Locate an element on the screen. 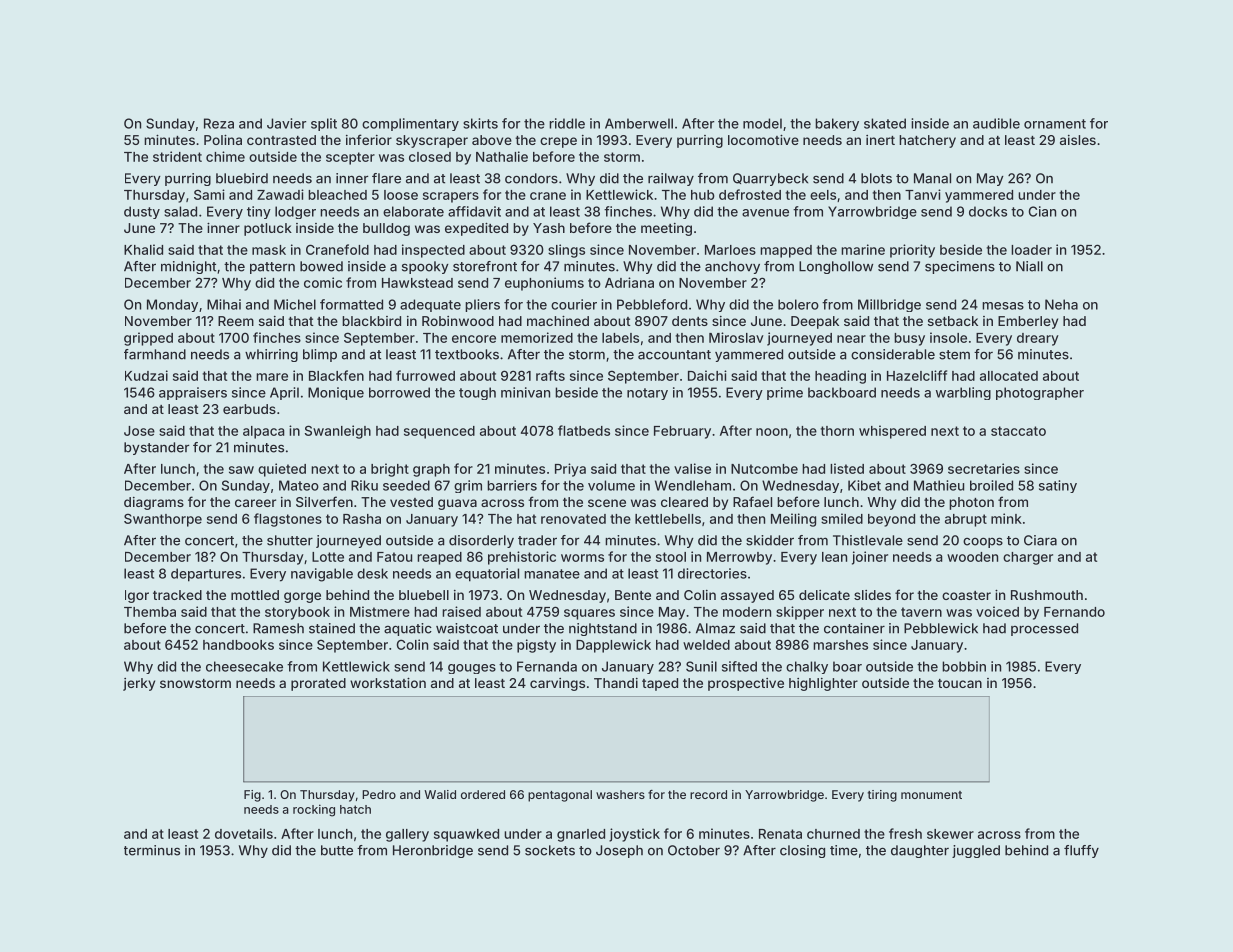  dusty is located at coordinates (142, 212).
